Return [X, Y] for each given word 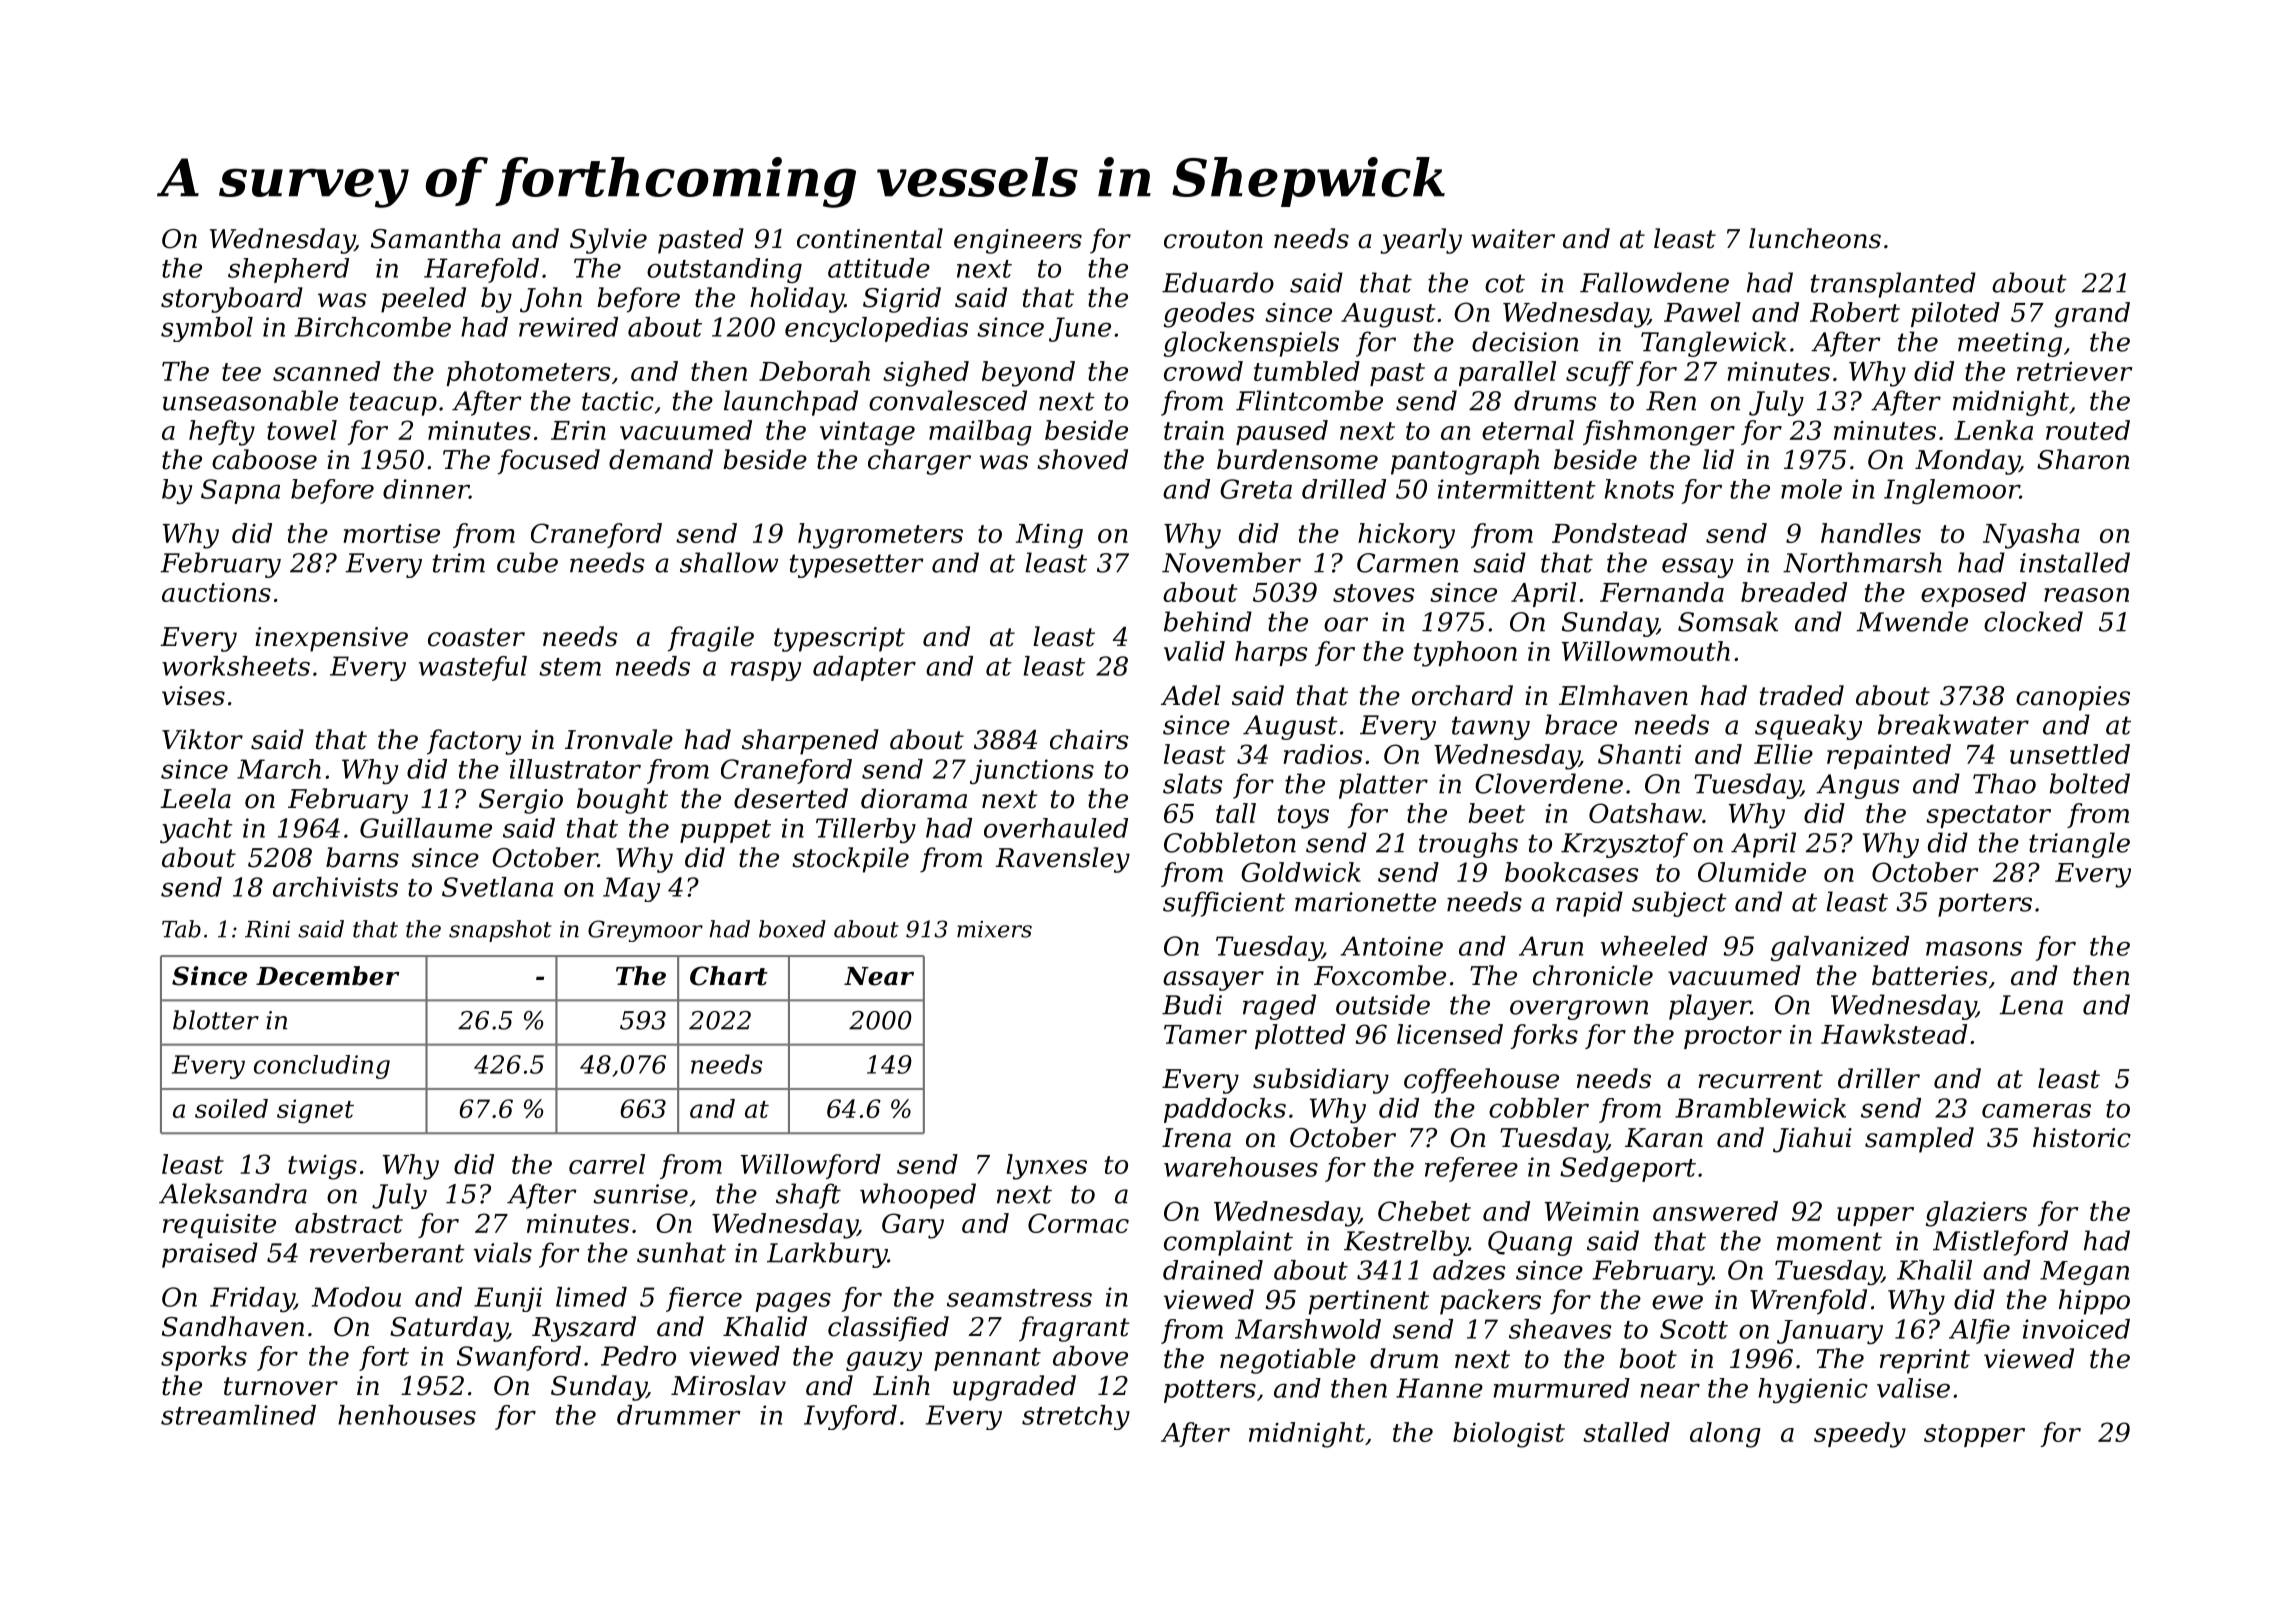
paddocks [1225, 1110]
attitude [879, 268]
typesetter [857, 566]
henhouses [407, 1415]
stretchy [1076, 1417]
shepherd [288, 270]
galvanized [1840, 948]
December [327, 976]
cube [527, 562]
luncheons [1815, 238]
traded [1802, 695]
